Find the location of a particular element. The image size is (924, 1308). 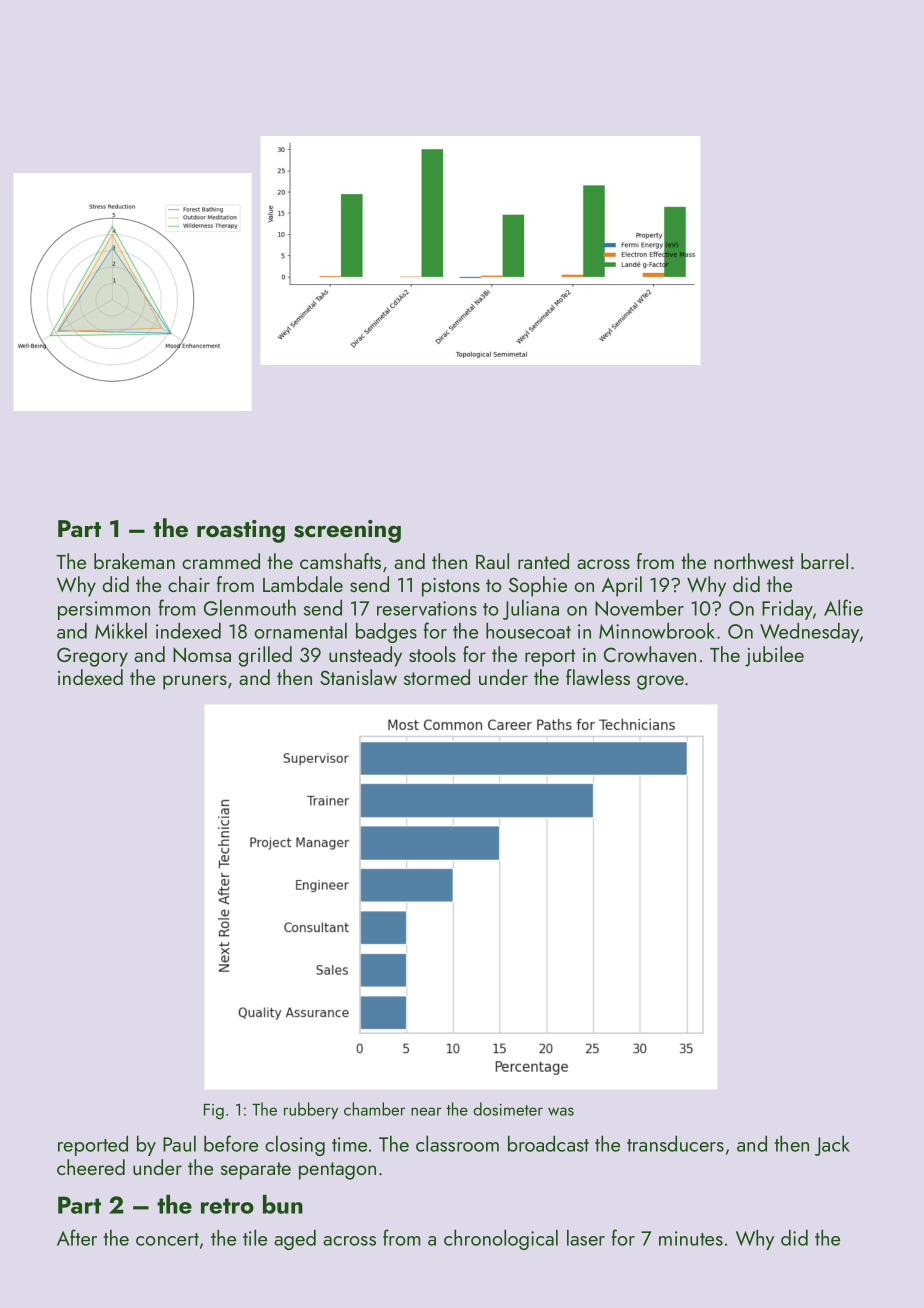

was is located at coordinates (561, 1111).
